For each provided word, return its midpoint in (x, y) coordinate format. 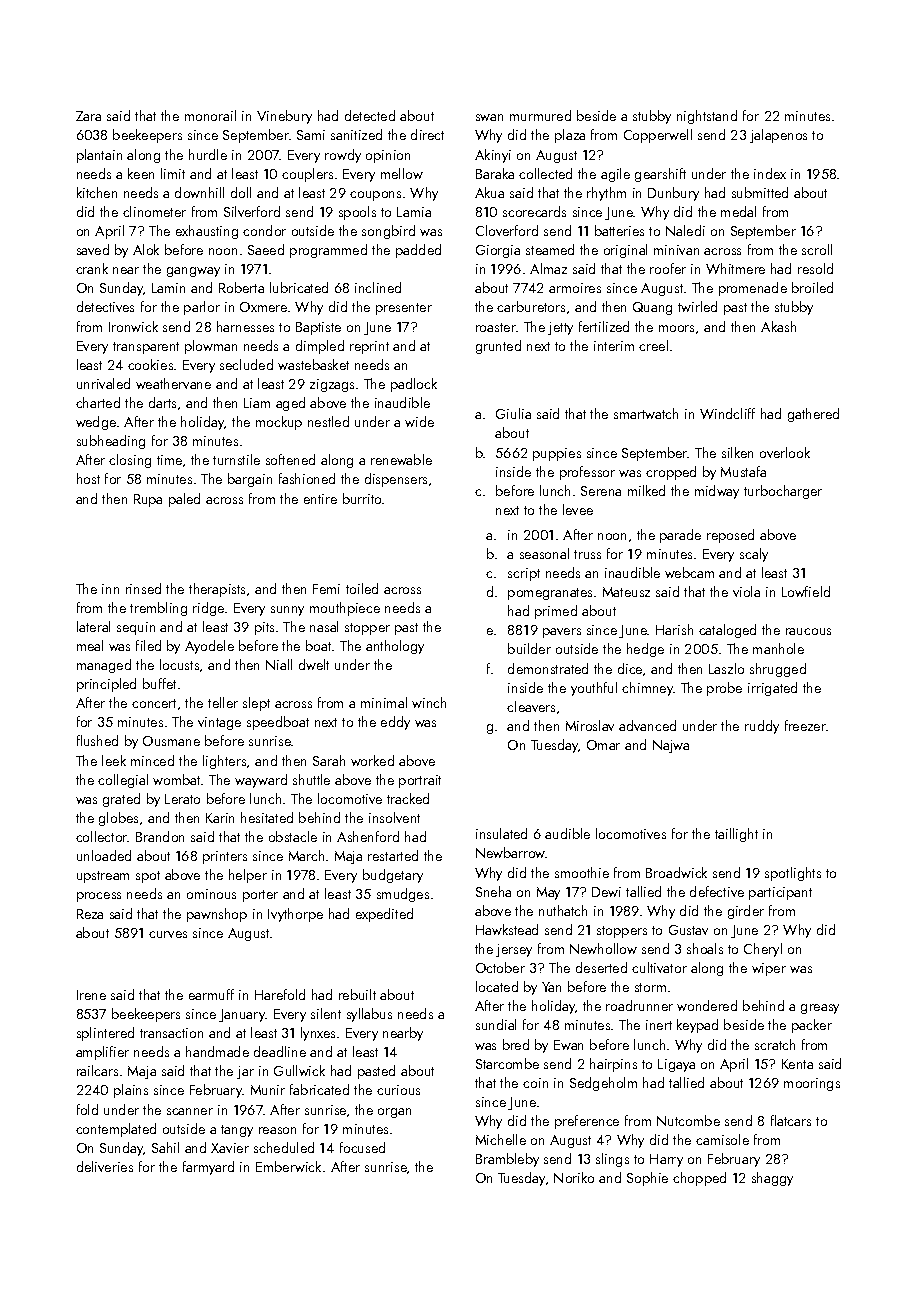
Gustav (688, 930)
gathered (813, 415)
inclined (378, 287)
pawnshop (217, 915)
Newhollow (603, 948)
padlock (414, 385)
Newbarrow (511, 852)
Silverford (252, 211)
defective (717, 891)
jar (245, 1072)
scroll (817, 249)
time (169, 460)
